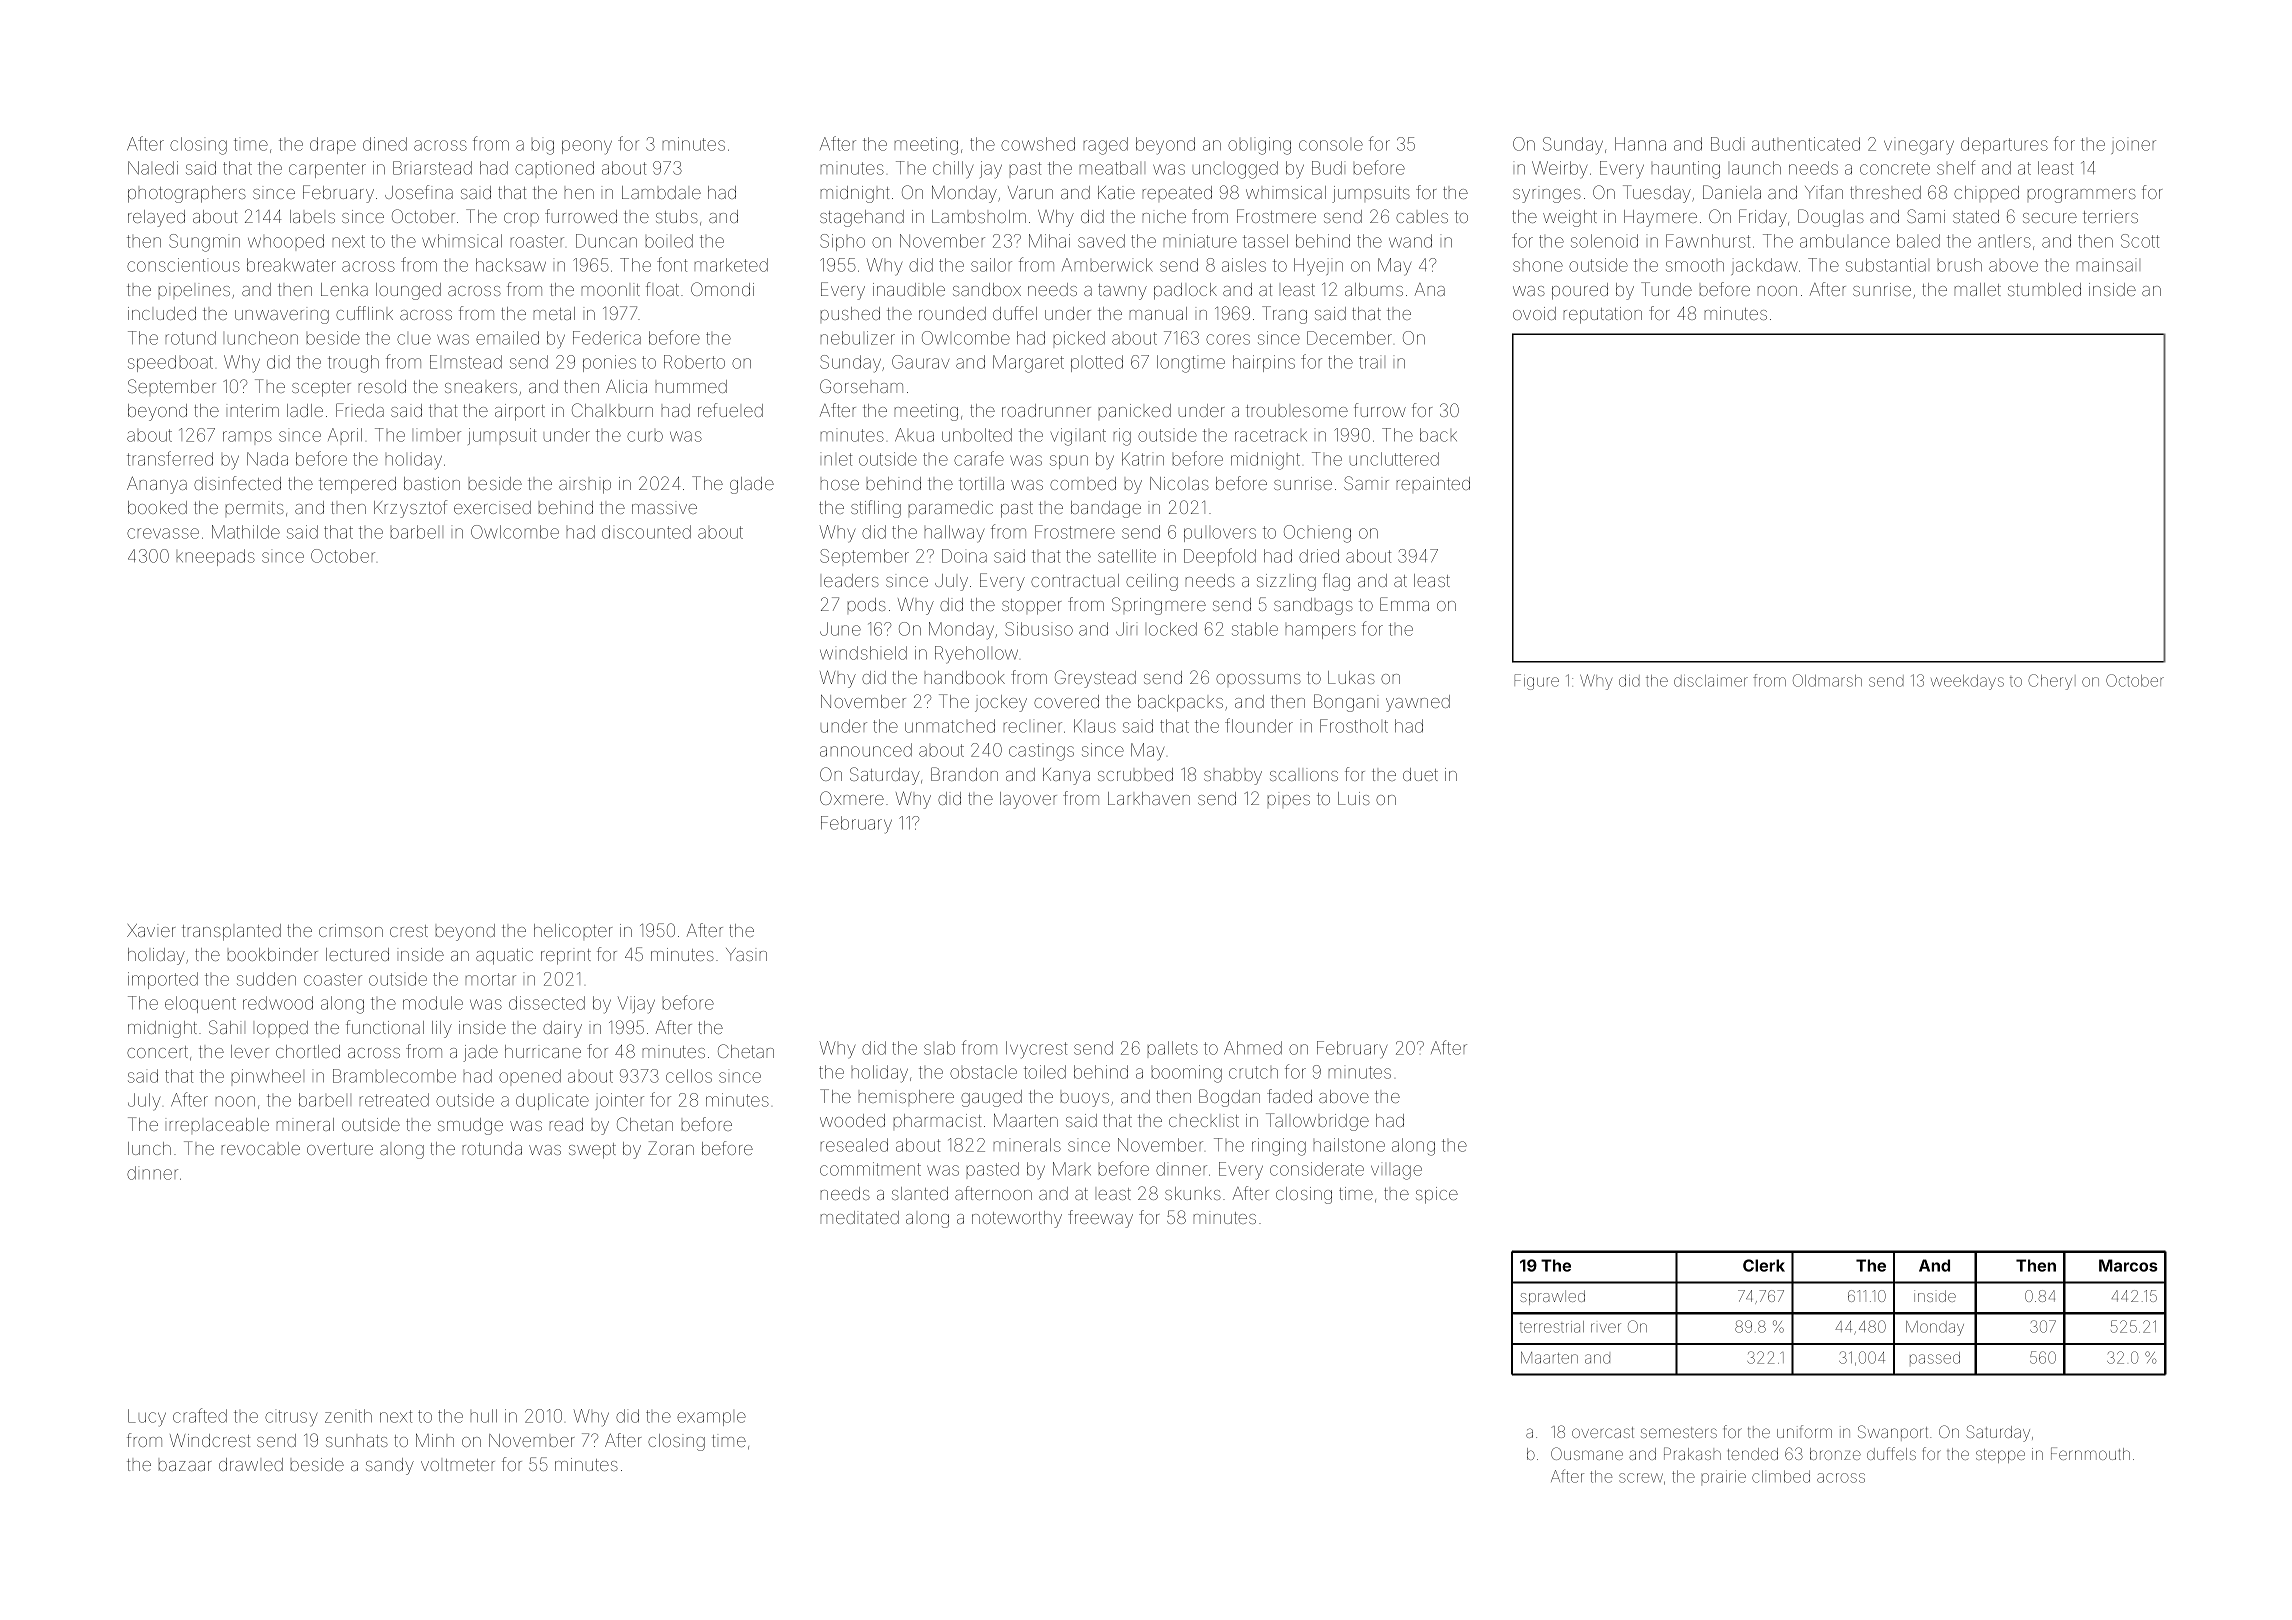 This document has width=2292, height=1620. I want to click on example, so click(711, 1419).
